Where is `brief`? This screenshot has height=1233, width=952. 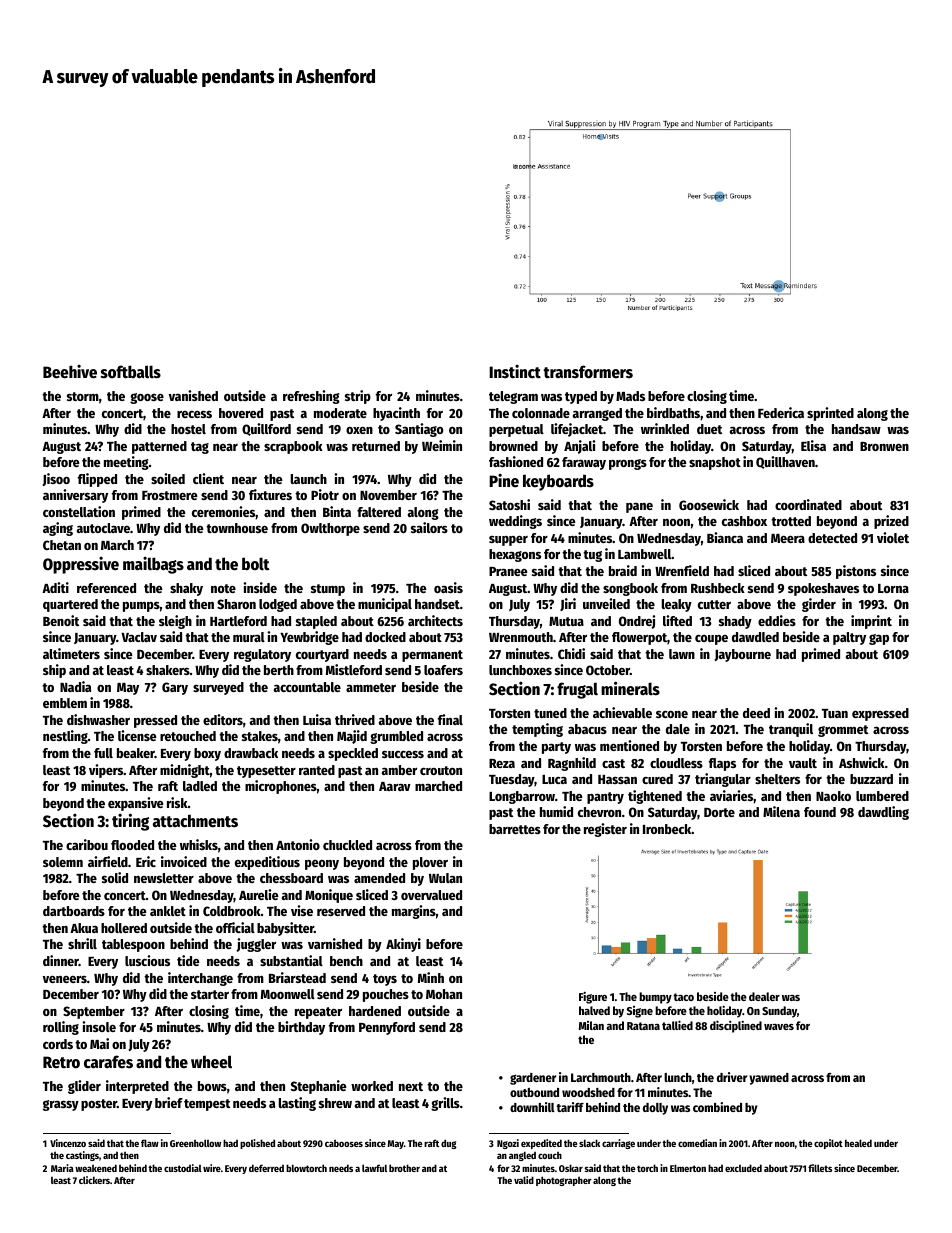
brief is located at coordinates (169, 1102).
